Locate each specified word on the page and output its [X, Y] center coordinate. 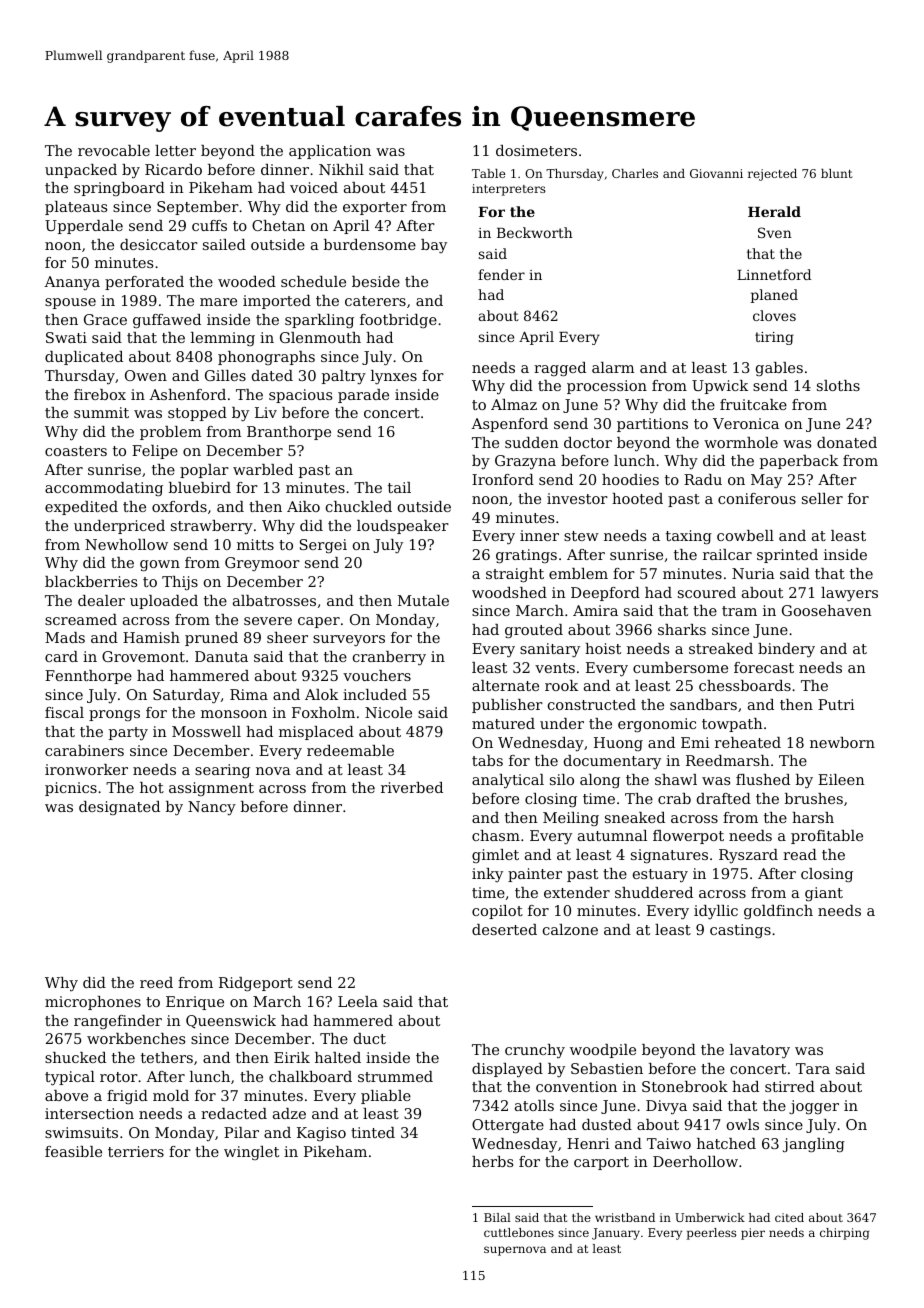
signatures [669, 856]
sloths [838, 385]
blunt [836, 173]
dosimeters [536, 150]
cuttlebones [519, 1232]
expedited [81, 508]
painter [535, 875]
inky [487, 875]
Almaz [514, 404]
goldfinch [778, 912]
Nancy [212, 808]
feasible [73, 1151]
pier [753, 1234]
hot [152, 787]
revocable [114, 150]
